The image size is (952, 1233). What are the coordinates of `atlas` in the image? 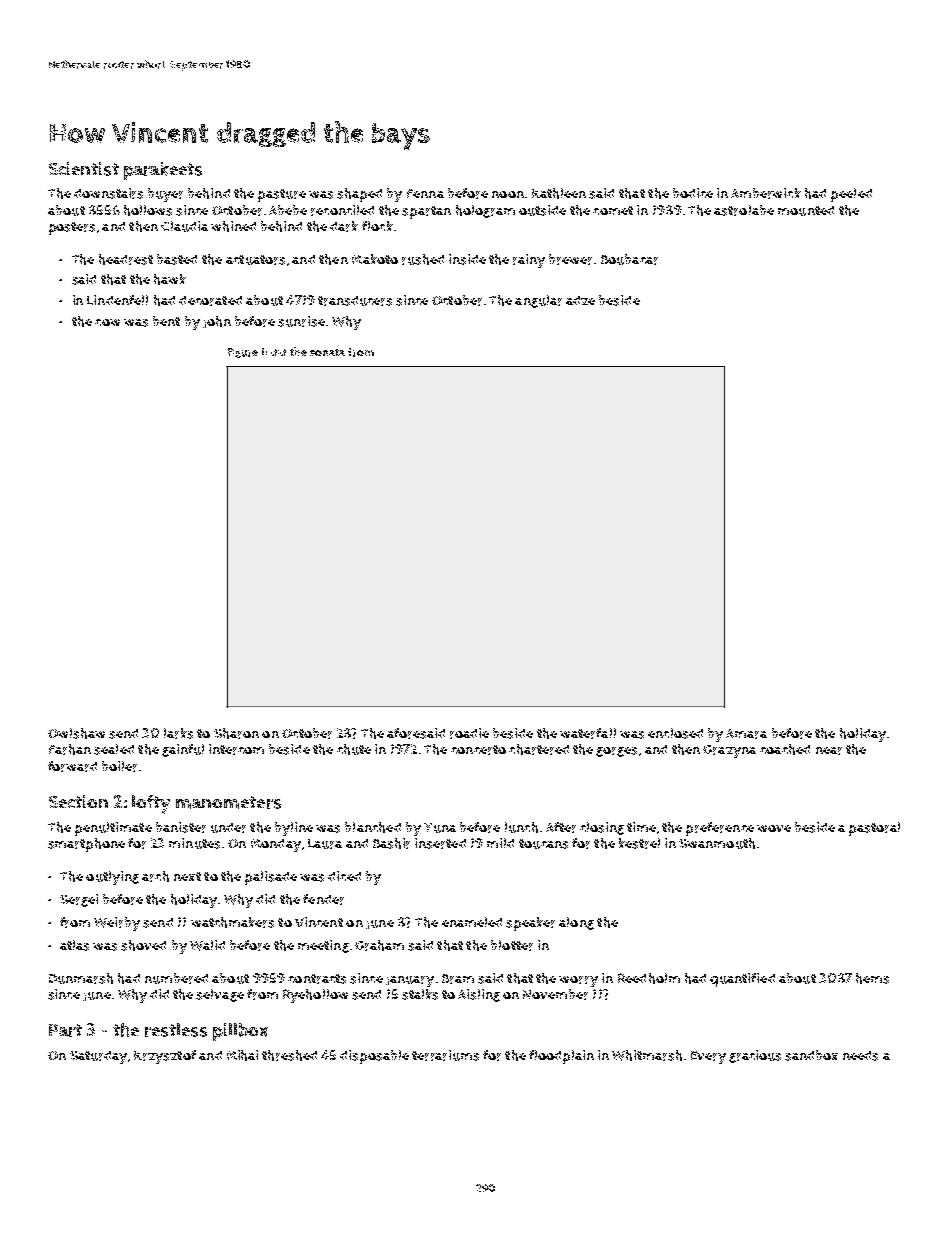 It's located at (74, 945).
